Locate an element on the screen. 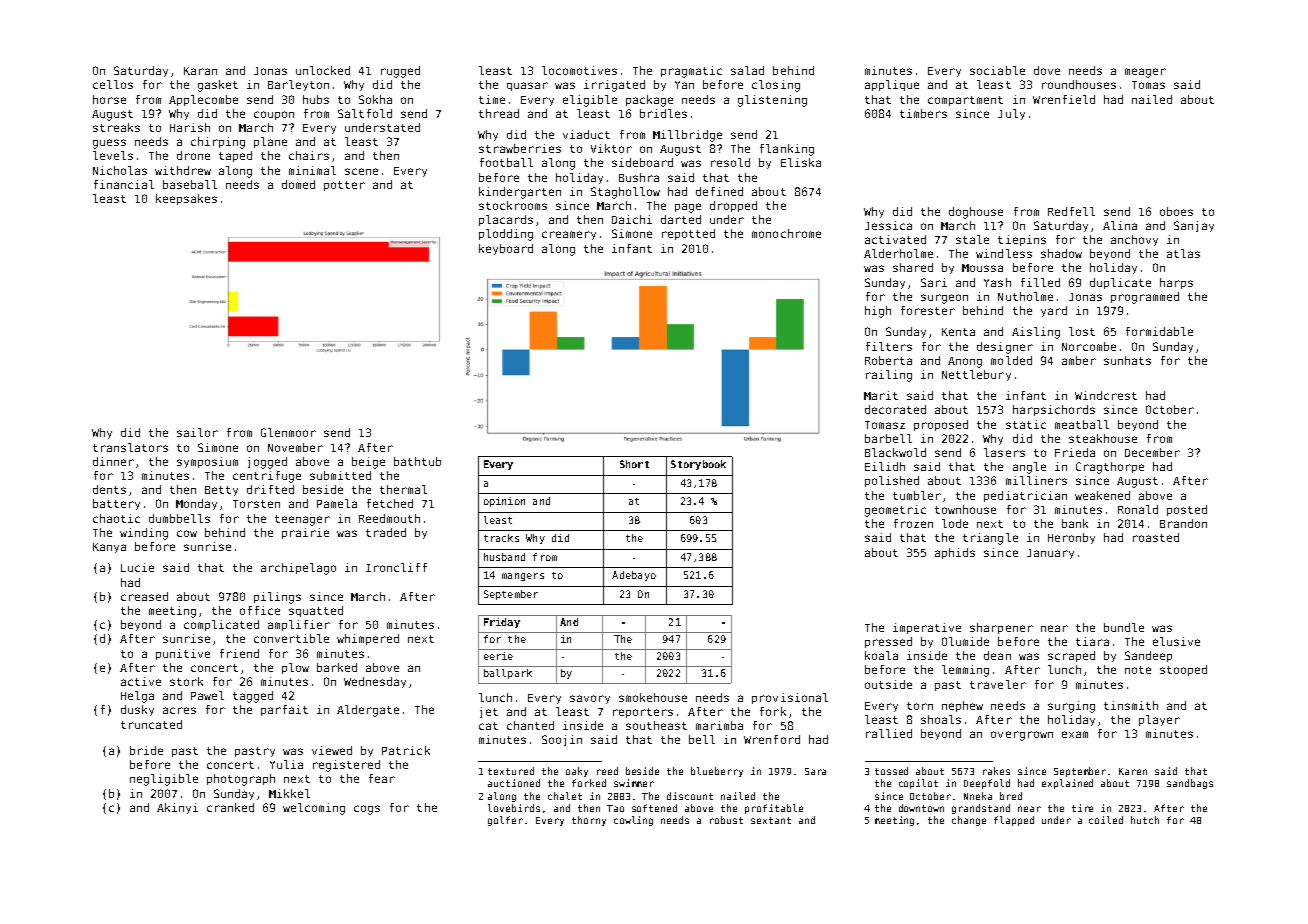 The width and height of the screenshot is (1308, 924). decorated is located at coordinates (895, 409).
